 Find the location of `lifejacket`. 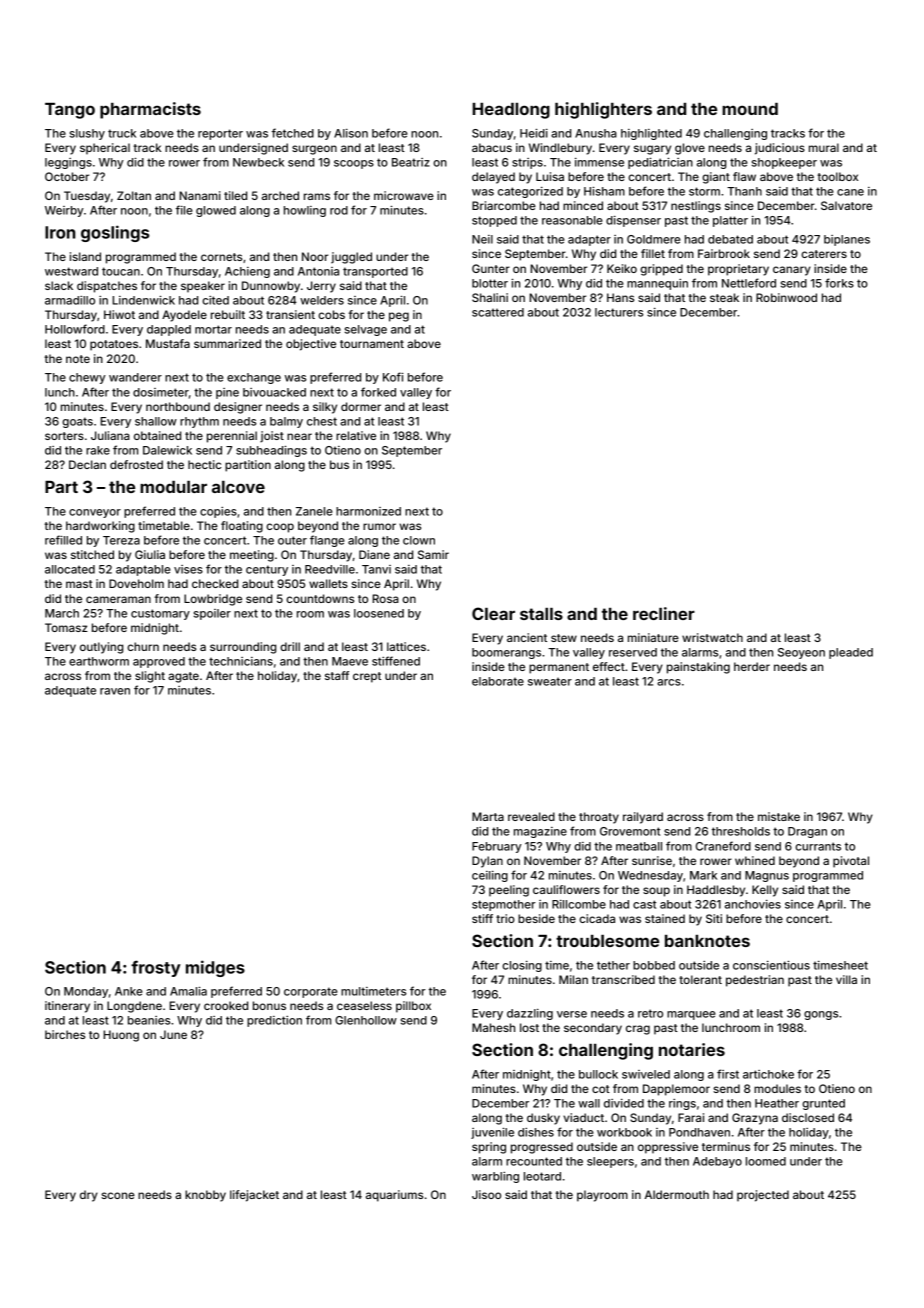

lifejacket is located at coordinates (254, 1196).
